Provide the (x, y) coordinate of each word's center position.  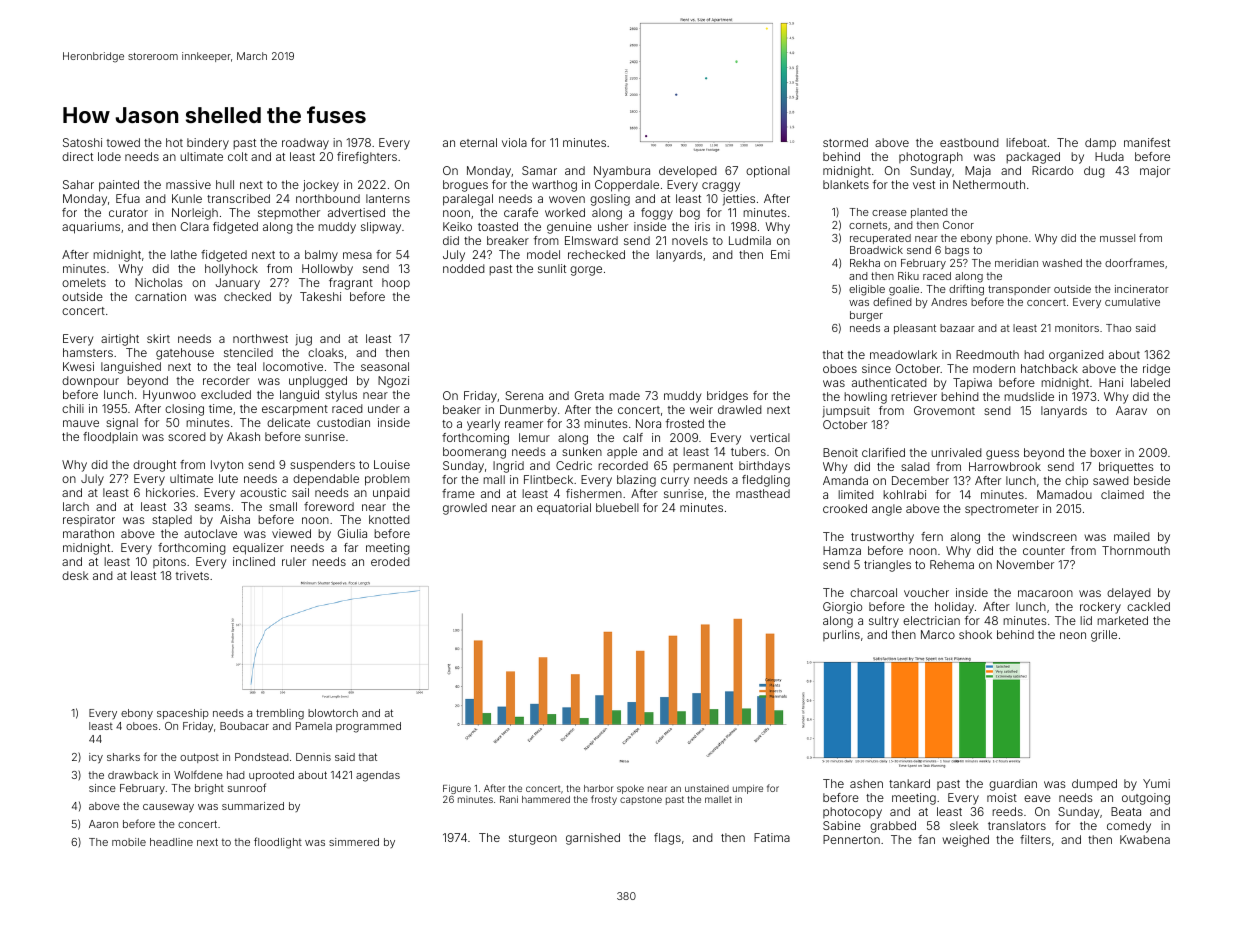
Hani (1111, 382)
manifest (1147, 142)
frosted (685, 423)
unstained (707, 788)
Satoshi (82, 142)
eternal (478, 142)
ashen (866, 783)
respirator (89, 520)
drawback (133, 775)
